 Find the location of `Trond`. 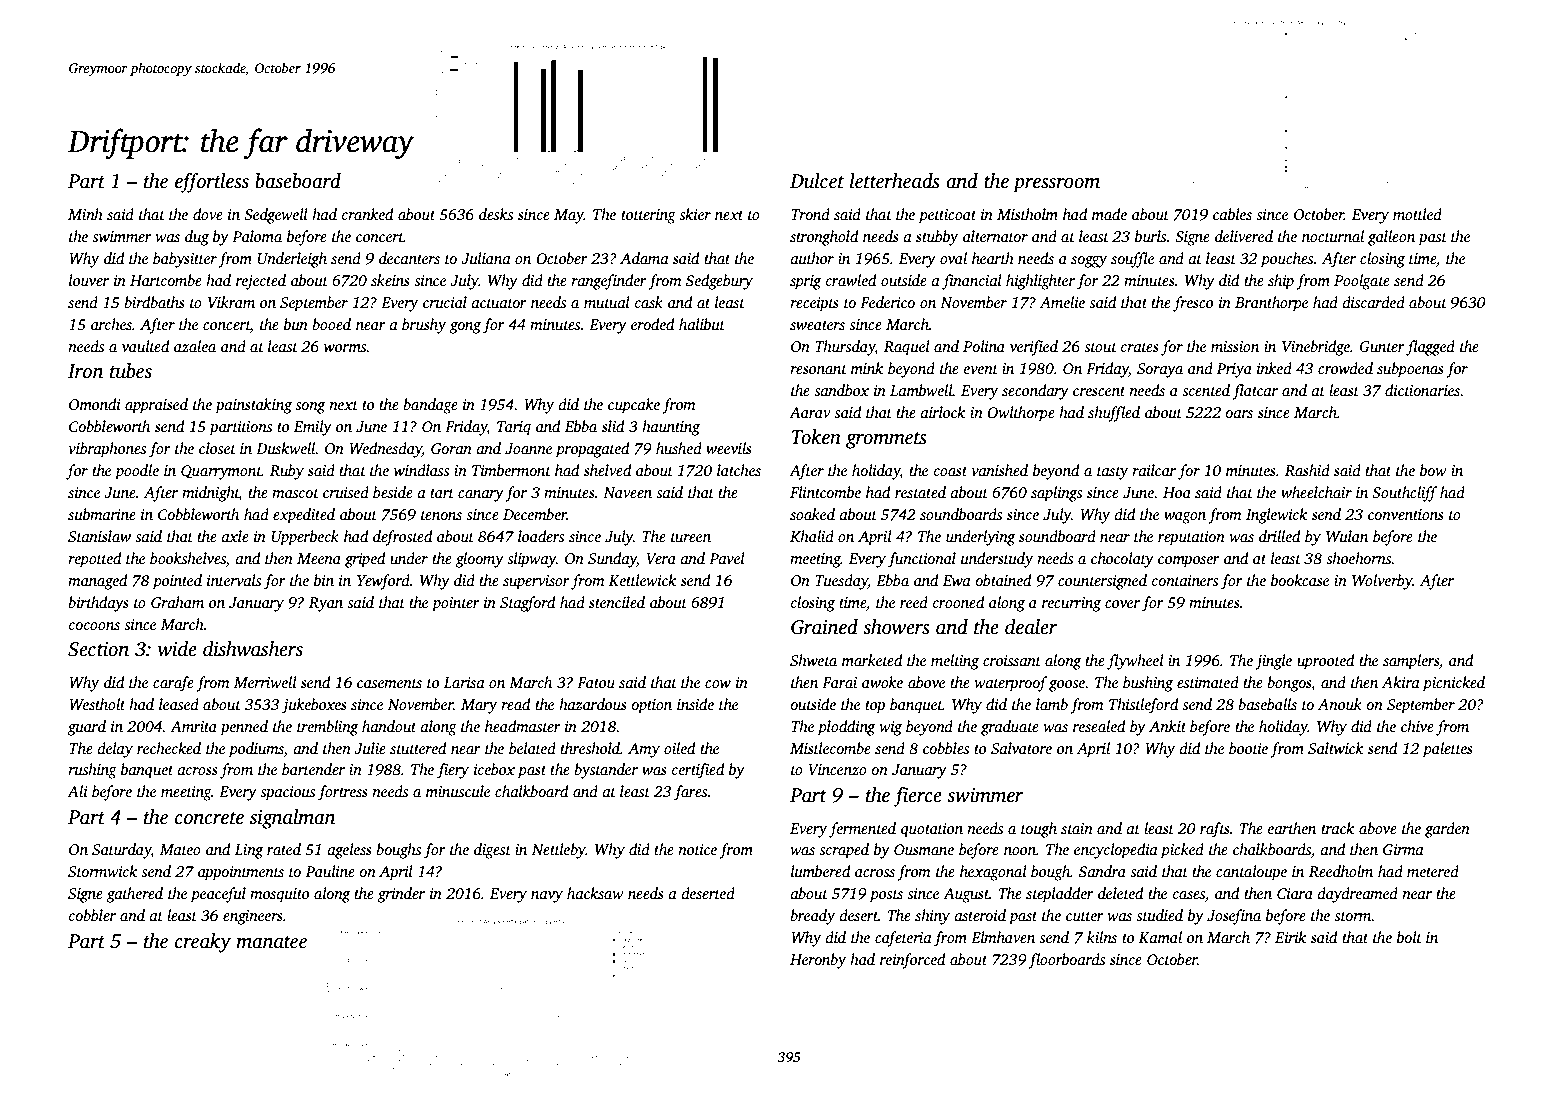

Trond is located at coordinates (810, 214).
